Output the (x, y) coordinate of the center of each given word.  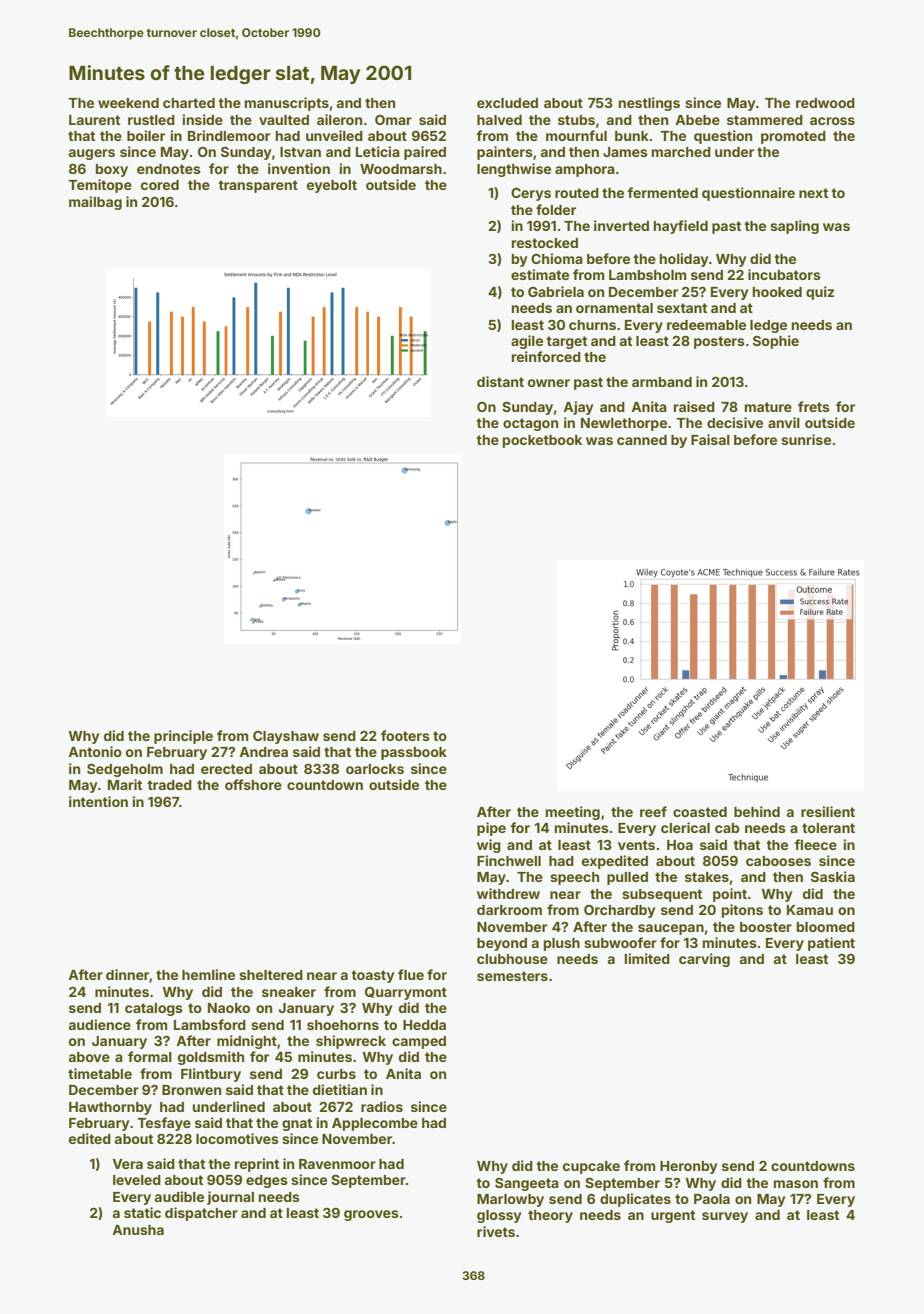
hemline (208, 974)
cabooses (778, 861)
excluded (507, 103)
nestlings (649, 104)
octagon (530, 424)
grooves (371, 1215)
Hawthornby (110, 1108)
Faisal (710, 439)
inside (202, 119)
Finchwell (509, 860)
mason (796, 1184)
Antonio (95, 751)
